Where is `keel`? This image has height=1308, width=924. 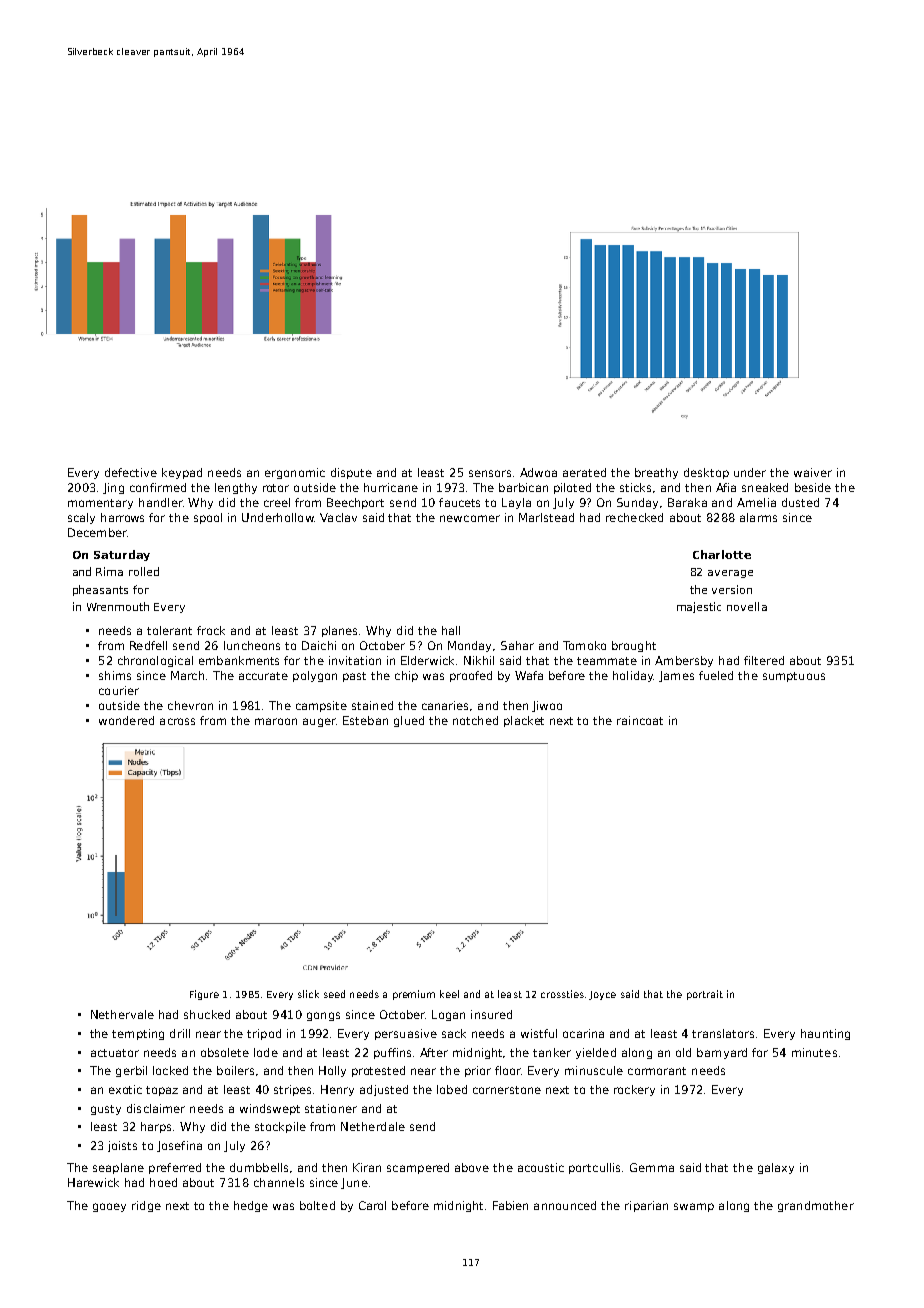 keel is located at coordinates (449, 994).
